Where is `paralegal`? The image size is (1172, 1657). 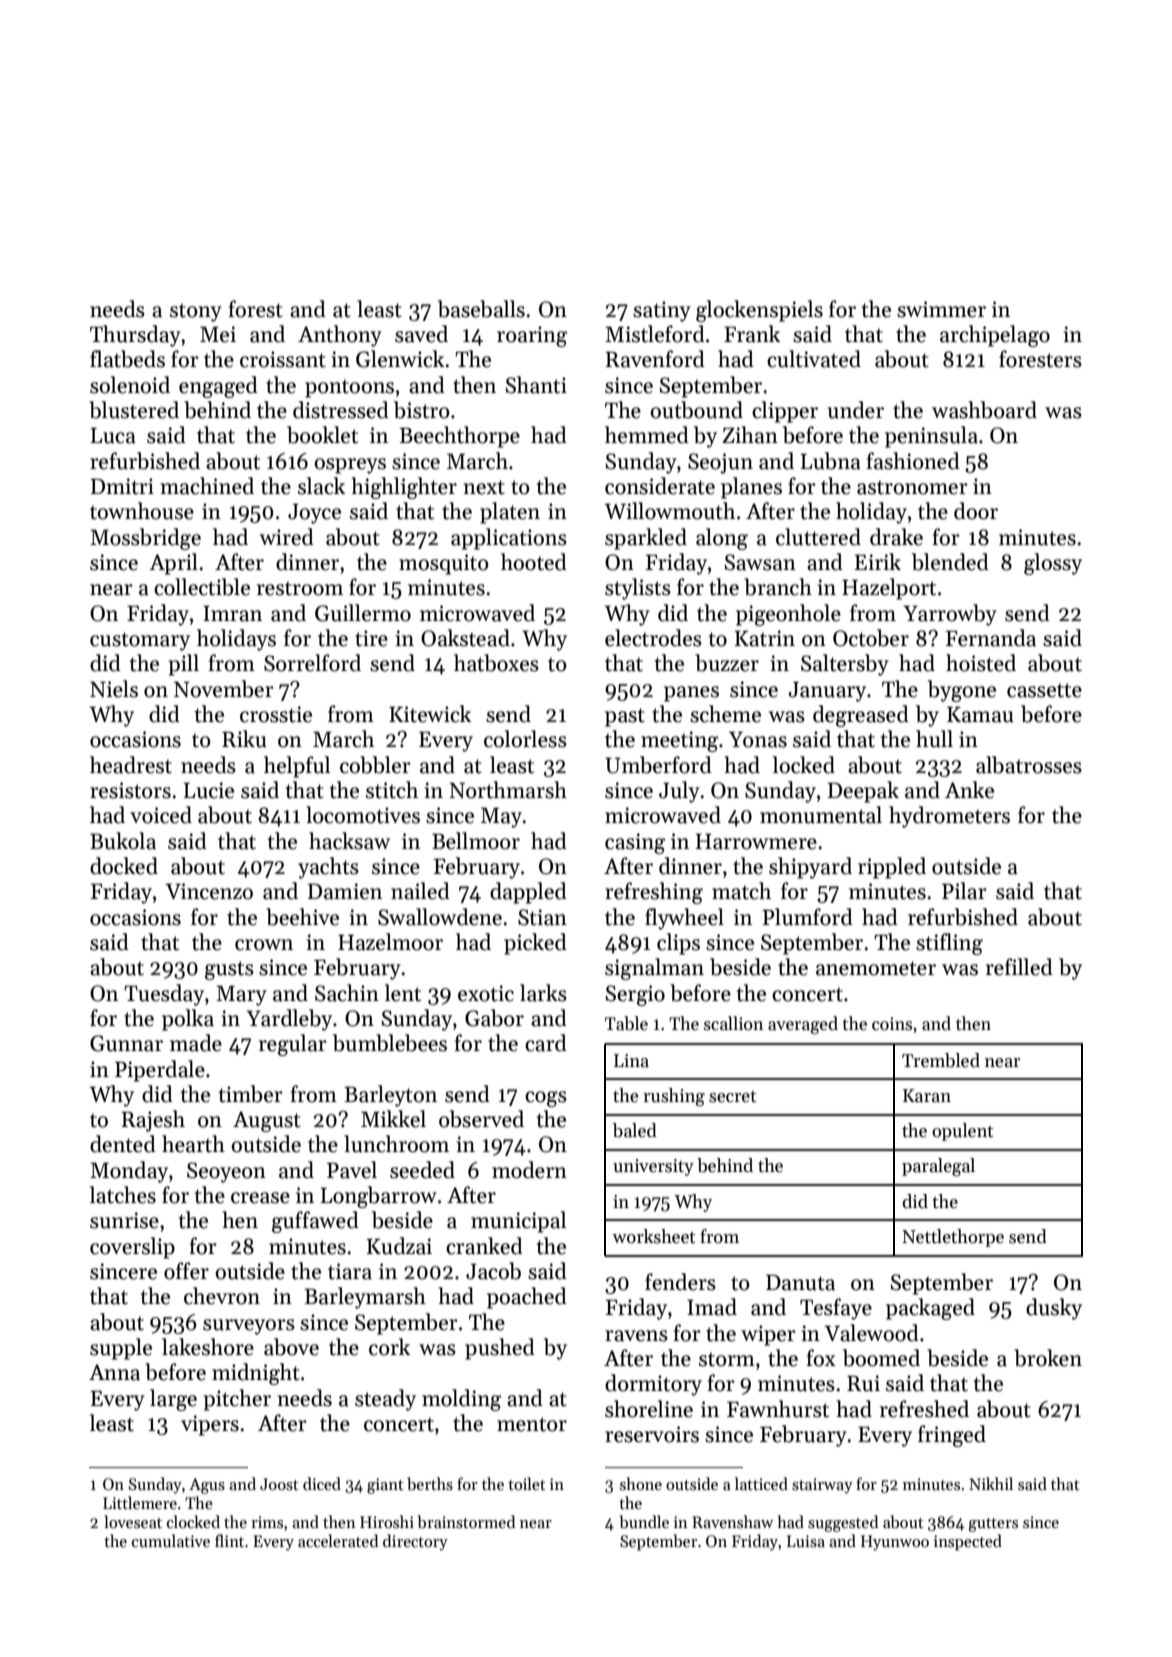 paralegal is located at coordinates (938, 1167).
